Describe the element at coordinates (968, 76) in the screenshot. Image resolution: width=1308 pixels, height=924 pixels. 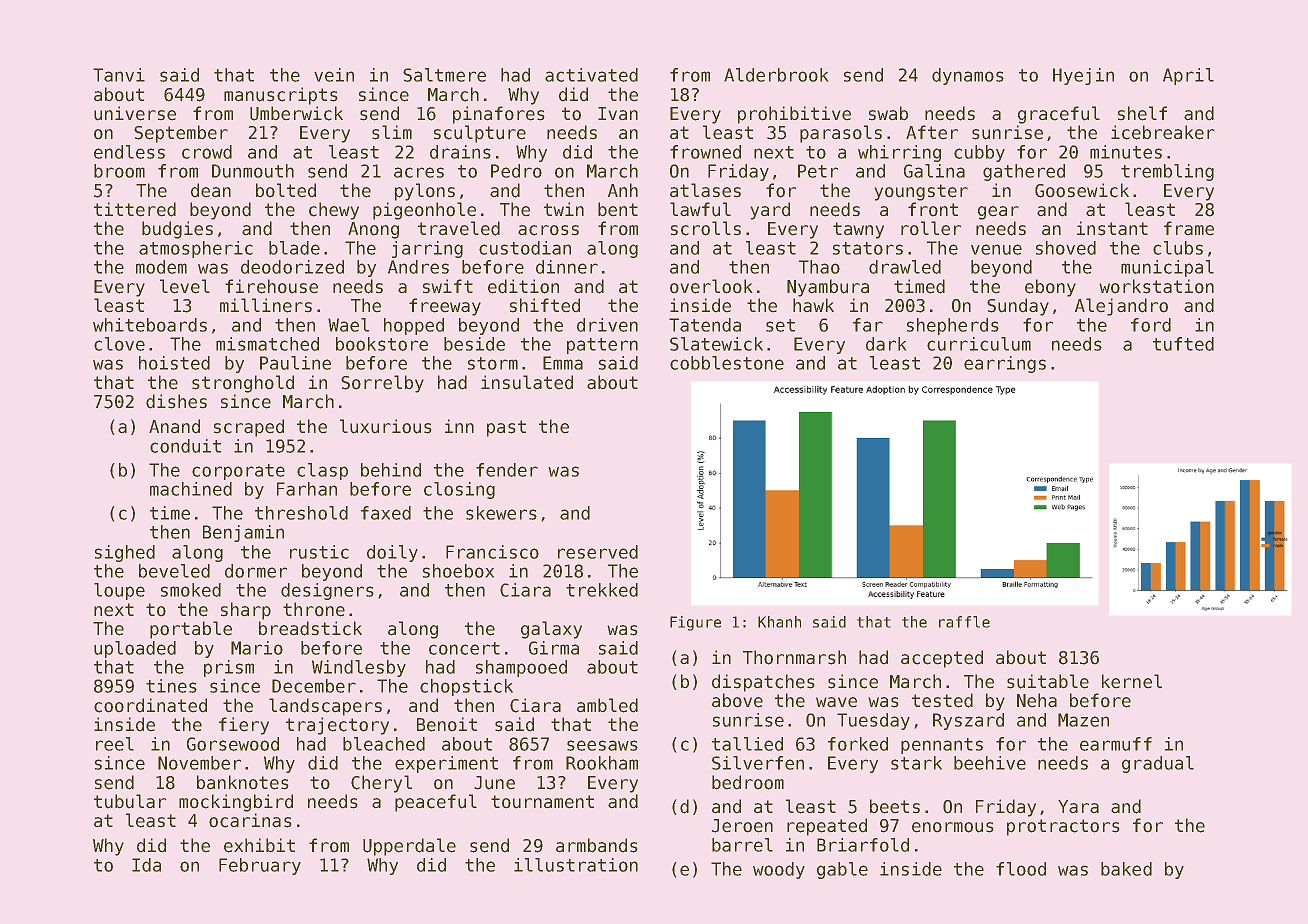
I see `dynamos` at that location.
